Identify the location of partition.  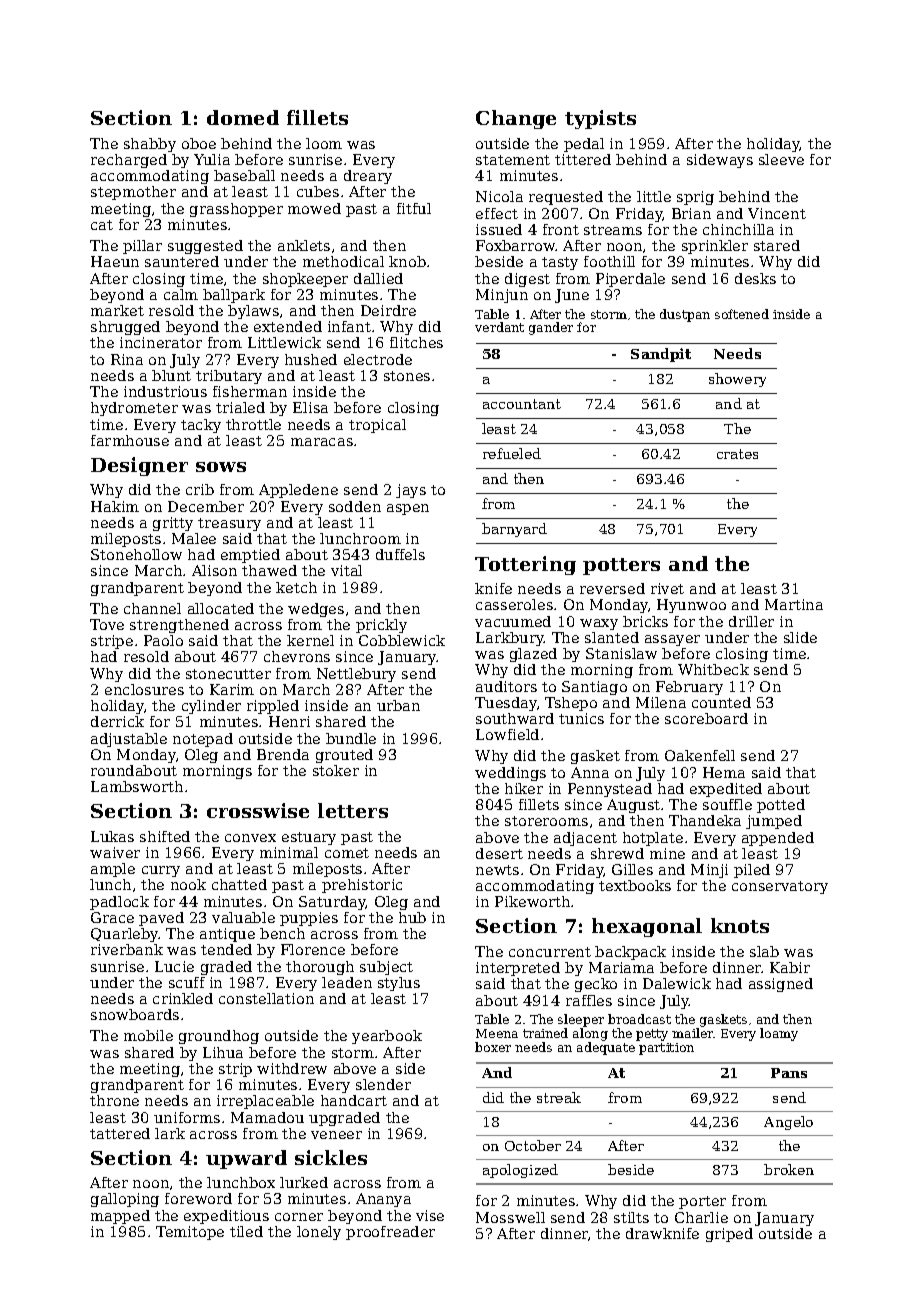
(666, 1049).
